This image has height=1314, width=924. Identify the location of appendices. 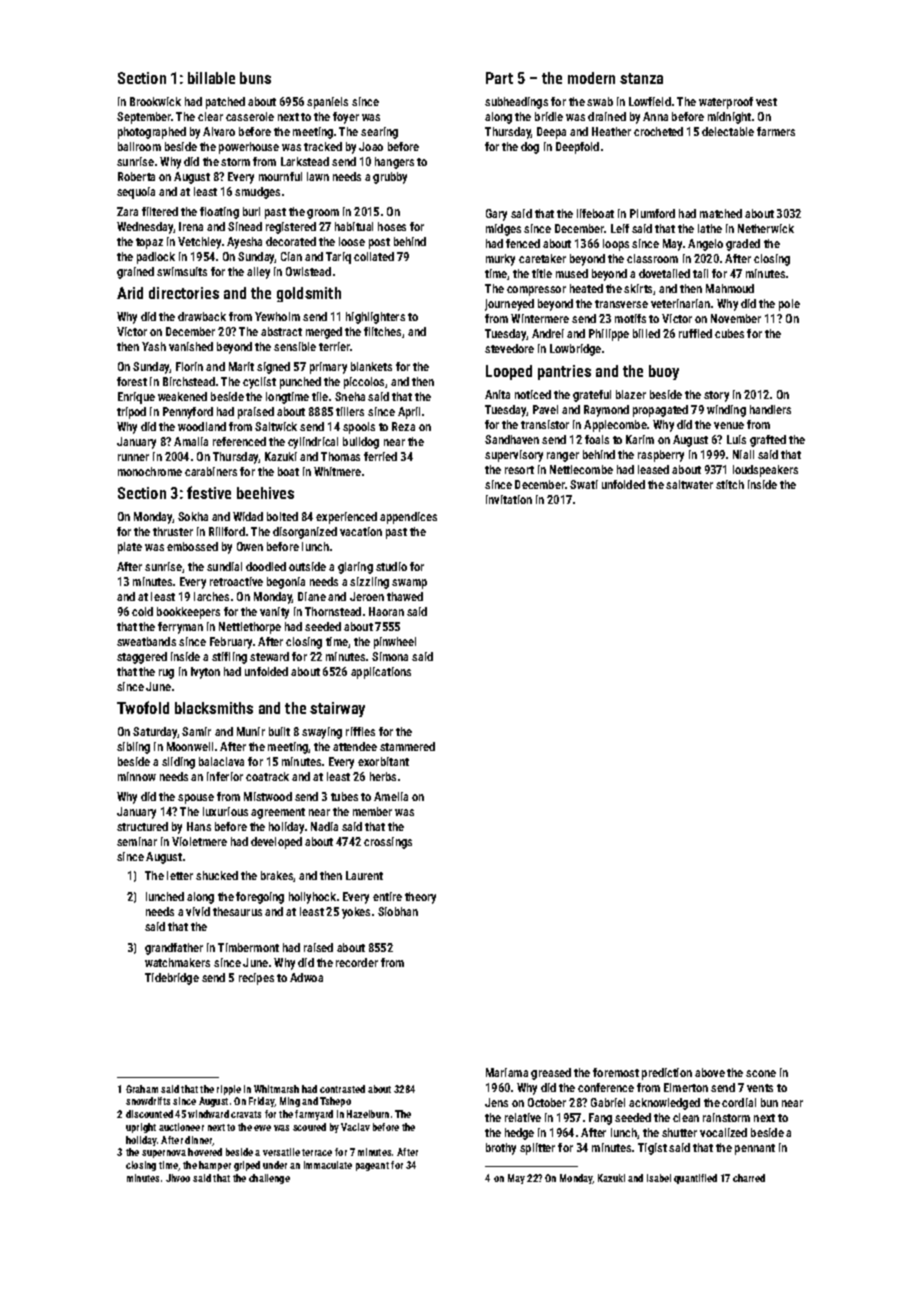
(408, 518).
